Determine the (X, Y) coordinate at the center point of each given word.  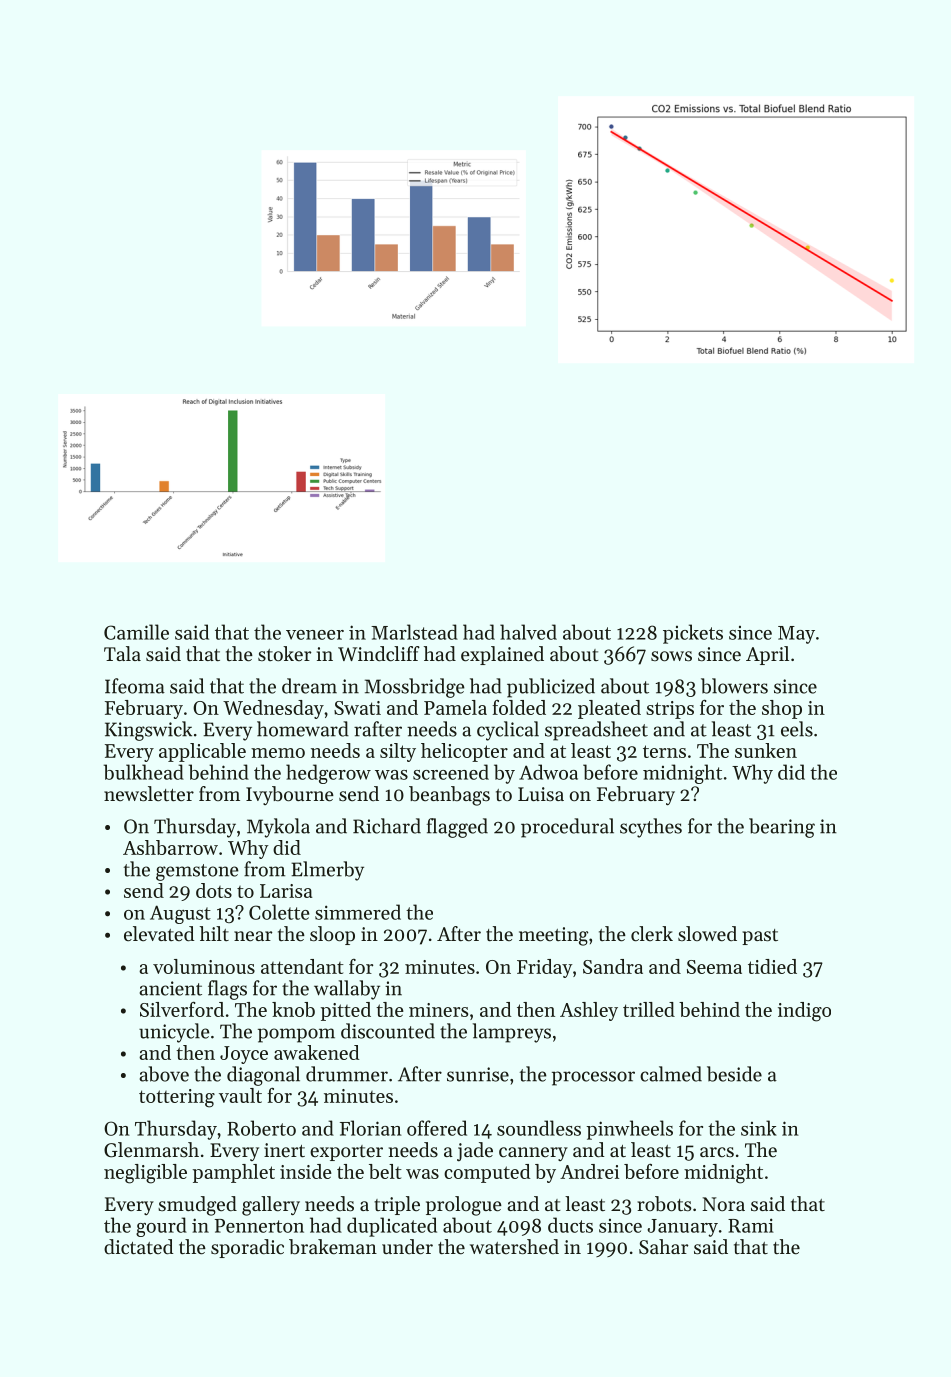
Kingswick (148, 731)
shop (782, 709)
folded (519, 707)
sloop (332, 935)
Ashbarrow (170, 847)
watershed (514, 1247)
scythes (651, 828)
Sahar (663, 1247)
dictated (139, 1247)
